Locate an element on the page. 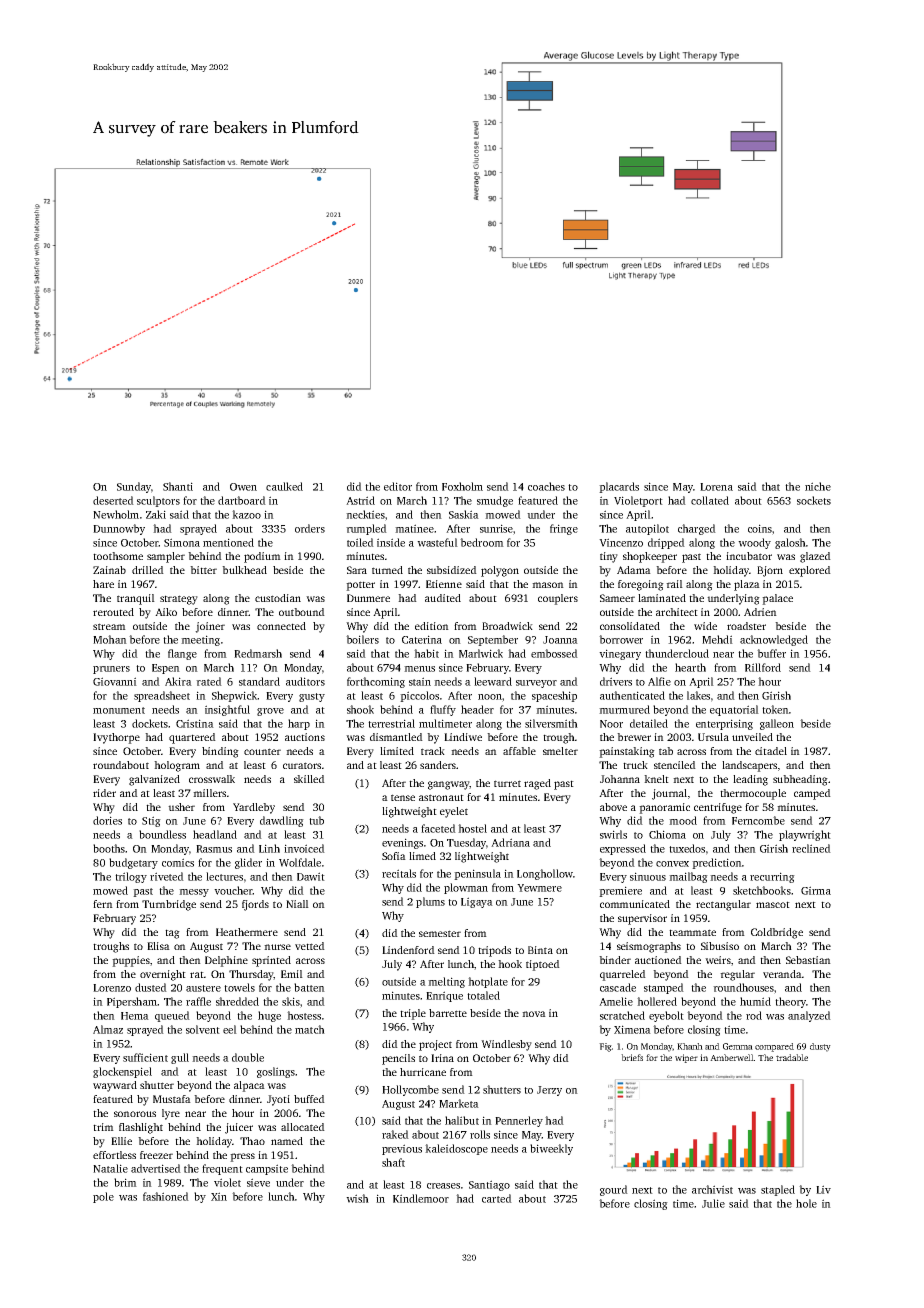  hole is located at coordinates (806, 1203).
